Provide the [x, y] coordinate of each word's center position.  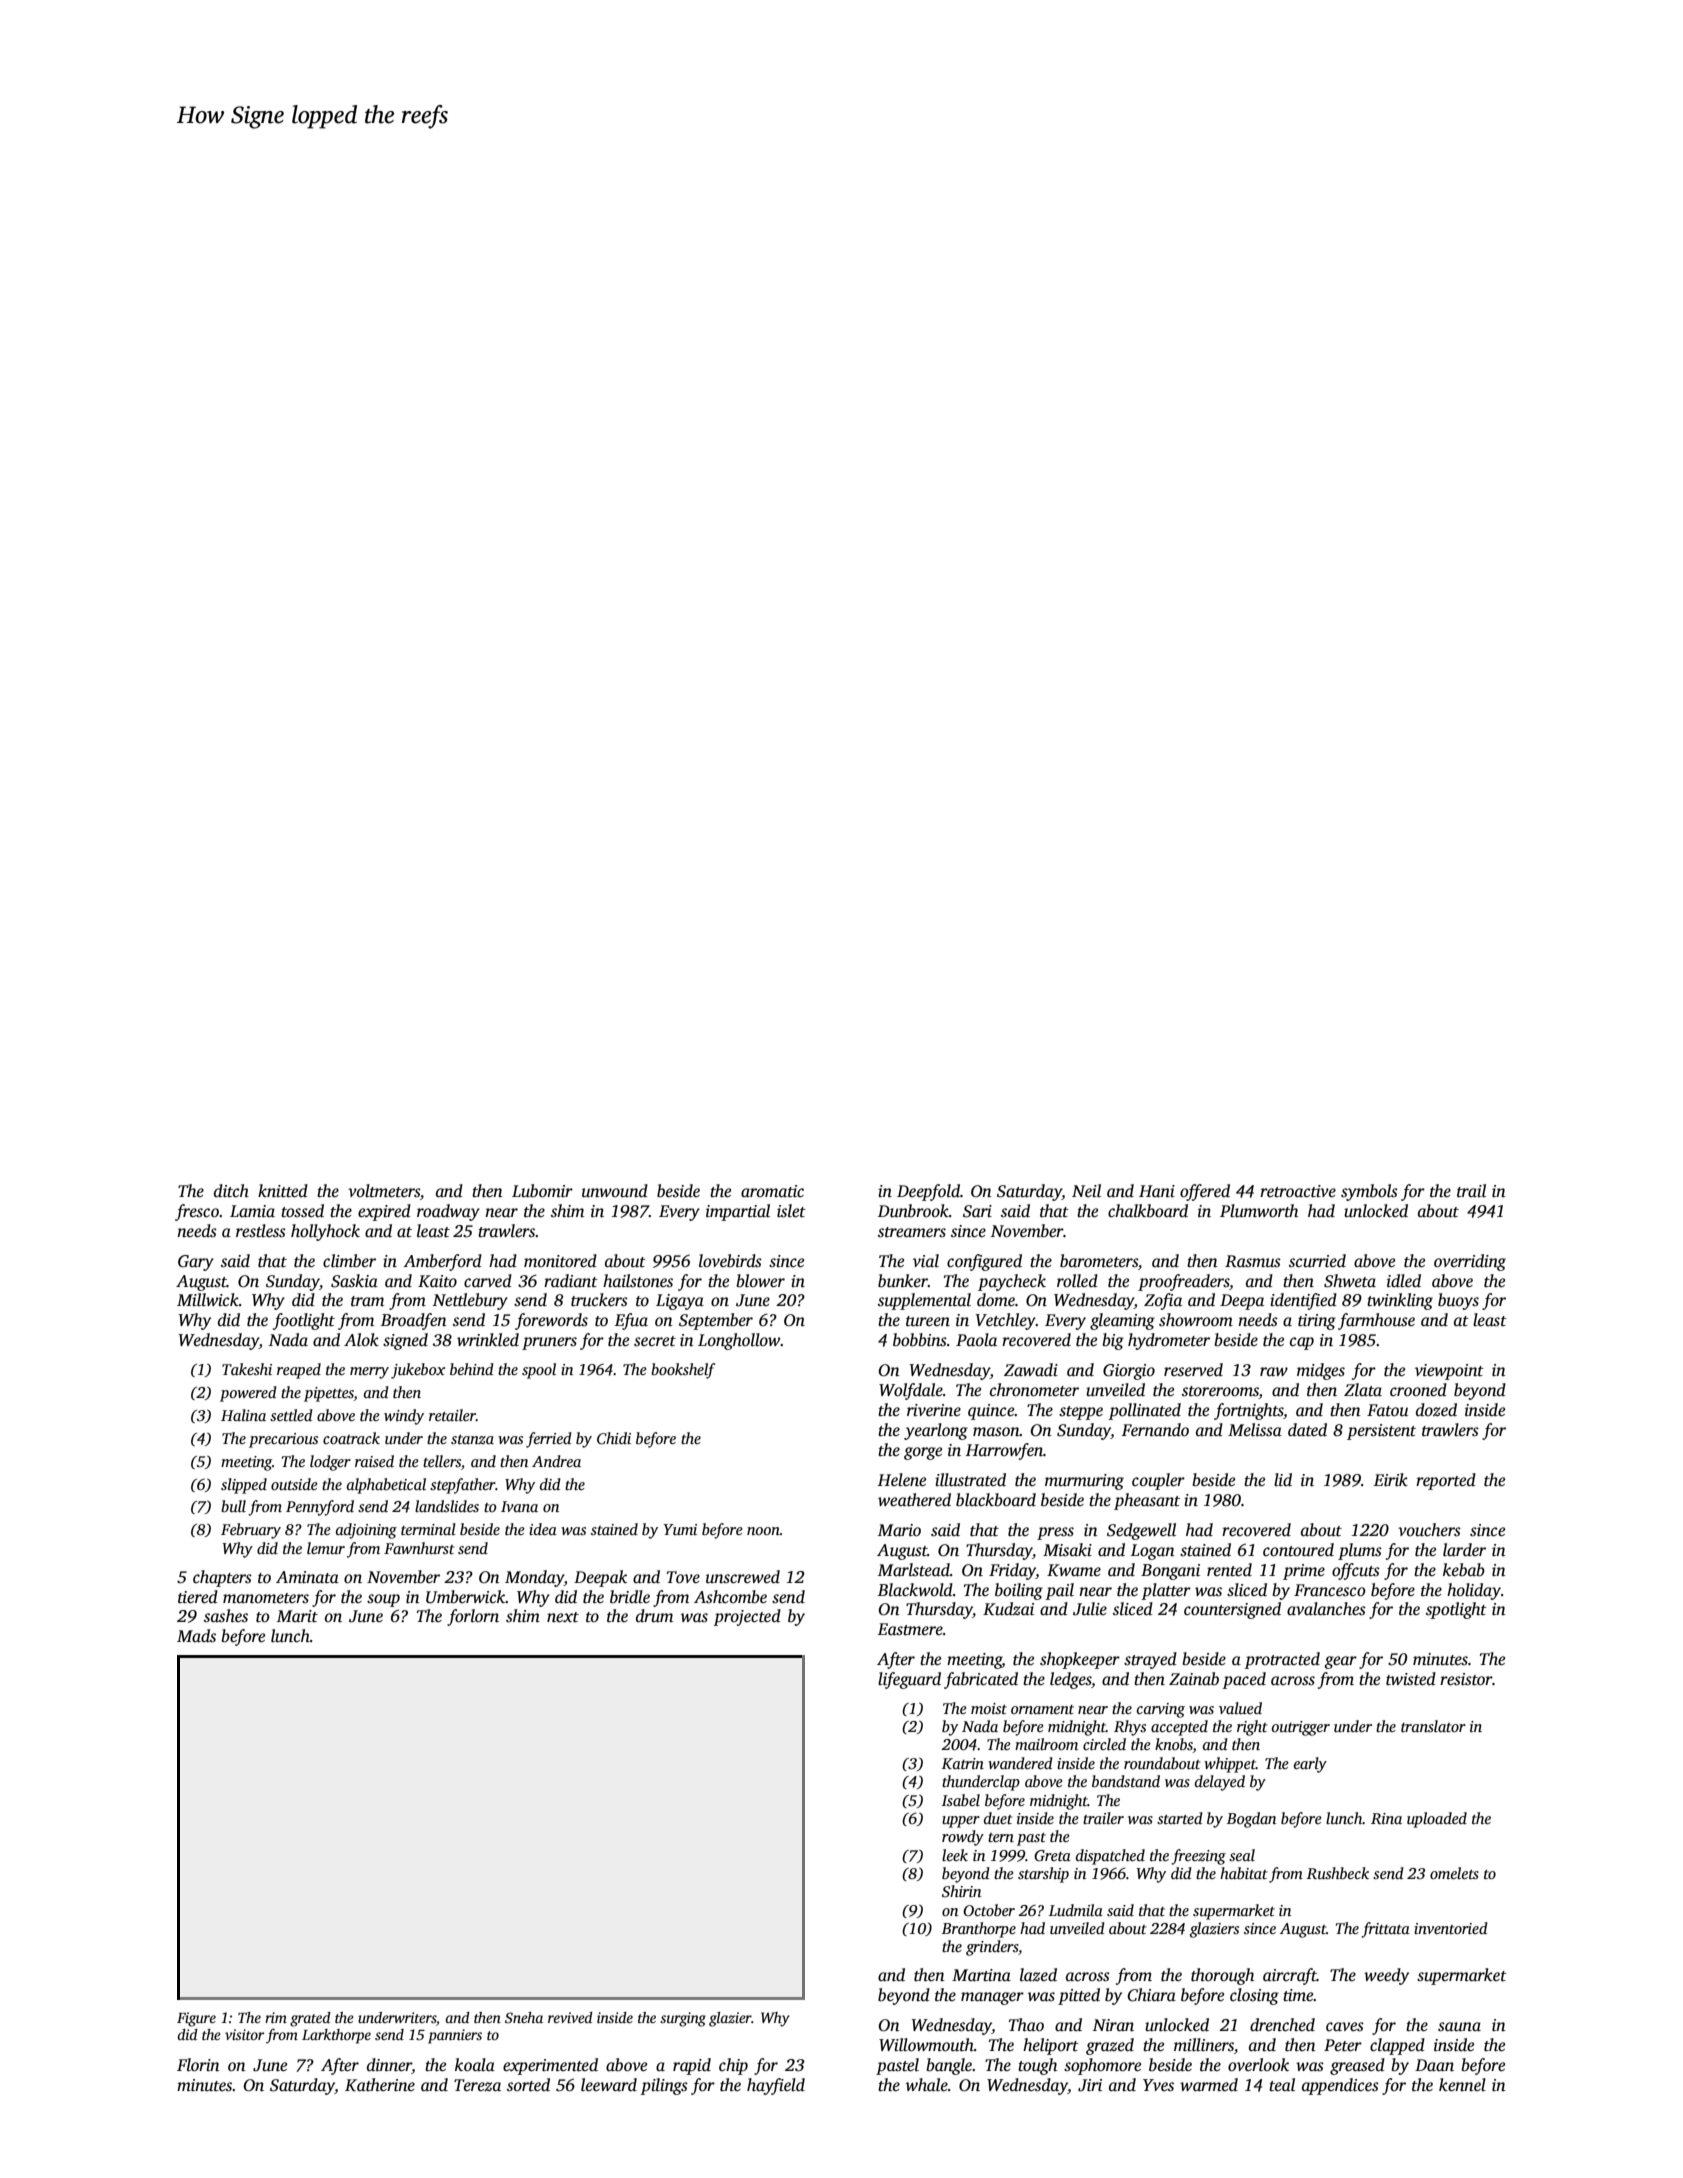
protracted [1282, 1660]
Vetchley [1006, 1321]
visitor [244, 2034]
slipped [244, 1486]
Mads [196, 1636]
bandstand [1126, 1781]
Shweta [1350, 1281]
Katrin [963, 1763]
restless [261, 1231]
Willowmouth [926, 2045]
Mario [899, 1530]
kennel [1462, 2085]
